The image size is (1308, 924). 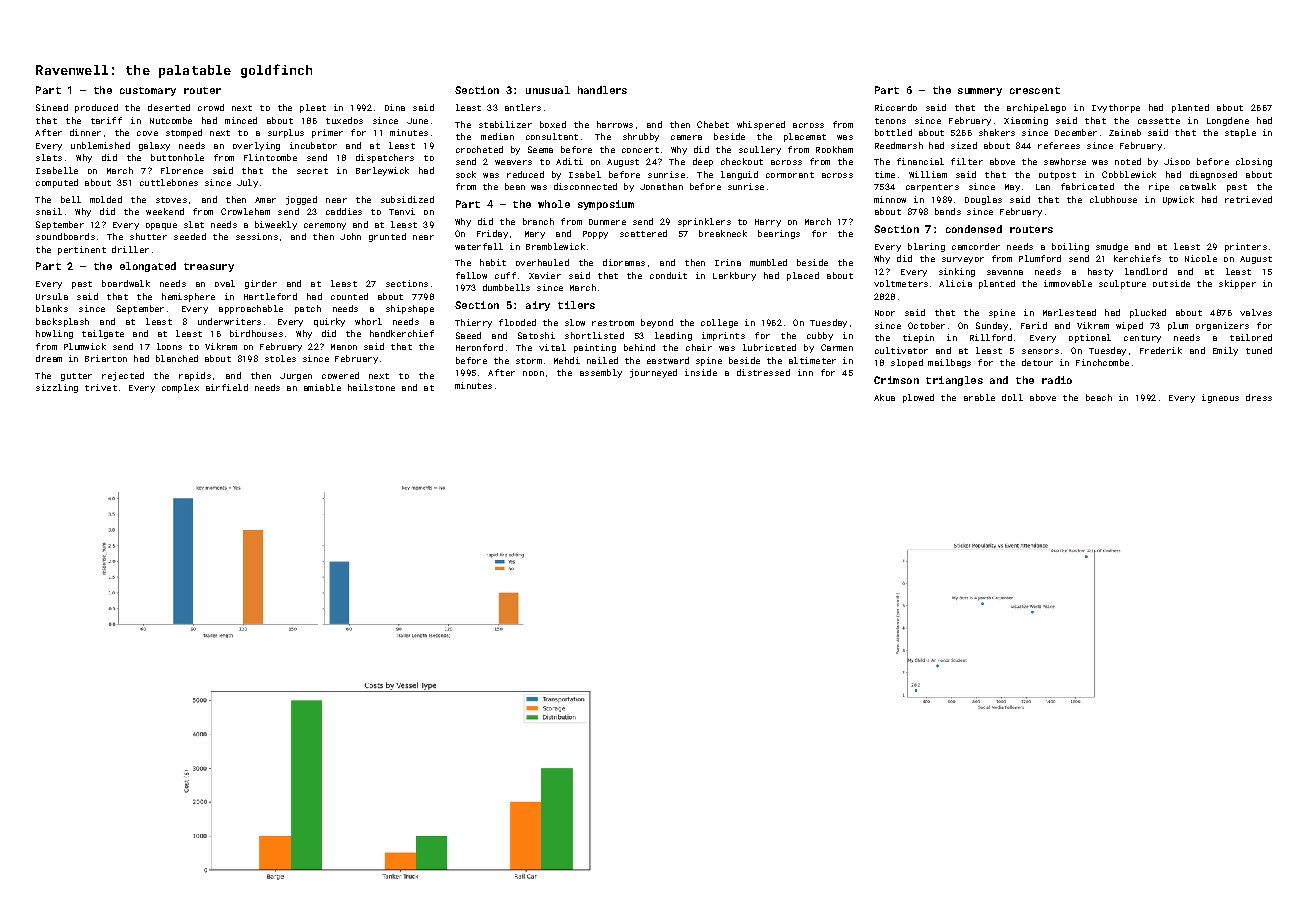 What do you see at coordinates (834, 149) in the screenshot?
I see `Rookham` at bounding box center [834, 149].
